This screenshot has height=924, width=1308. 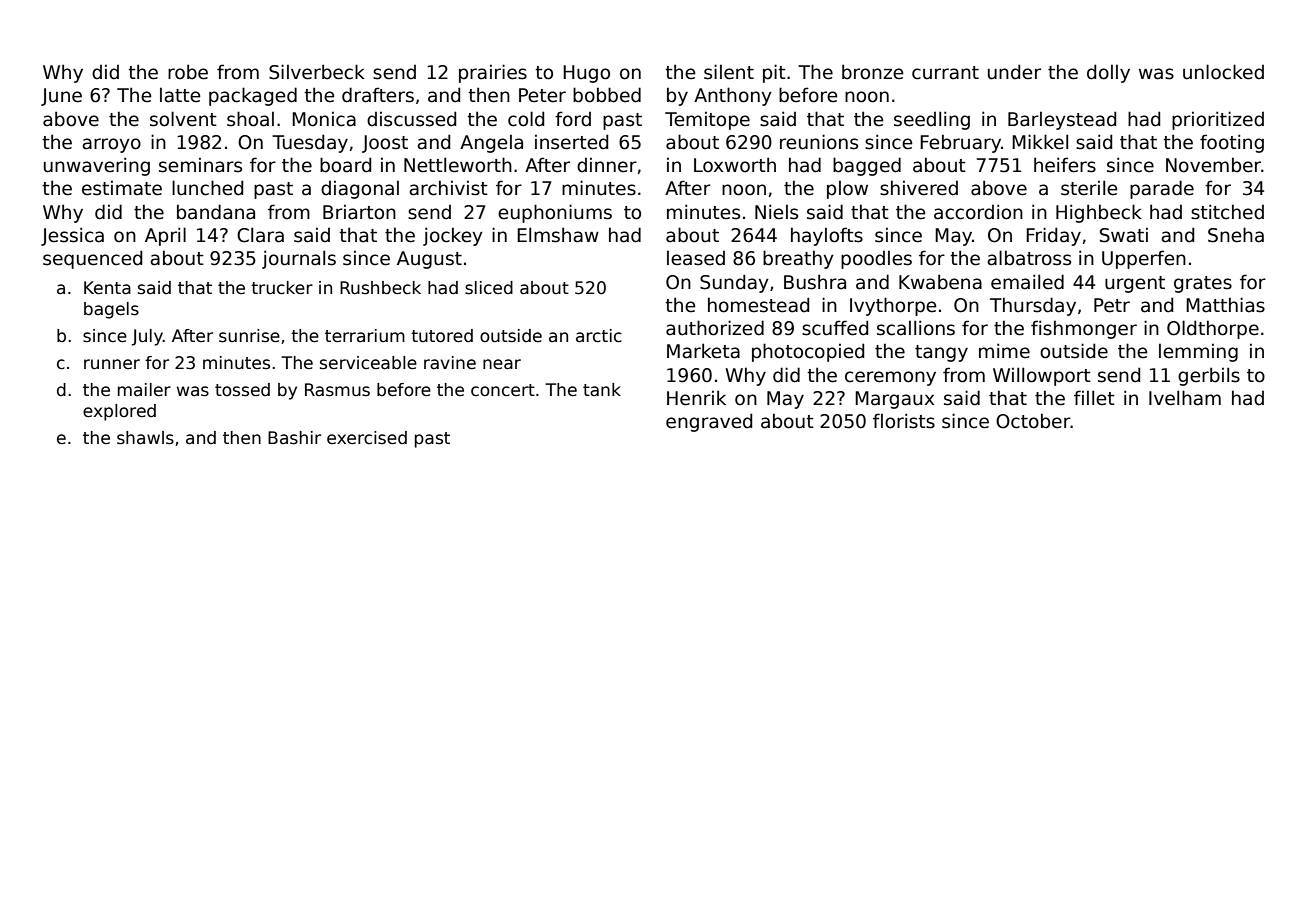 What do you see at coordinates (729, 72) in the screenshot?
I see `silent` at bounding box center [729, 72].
